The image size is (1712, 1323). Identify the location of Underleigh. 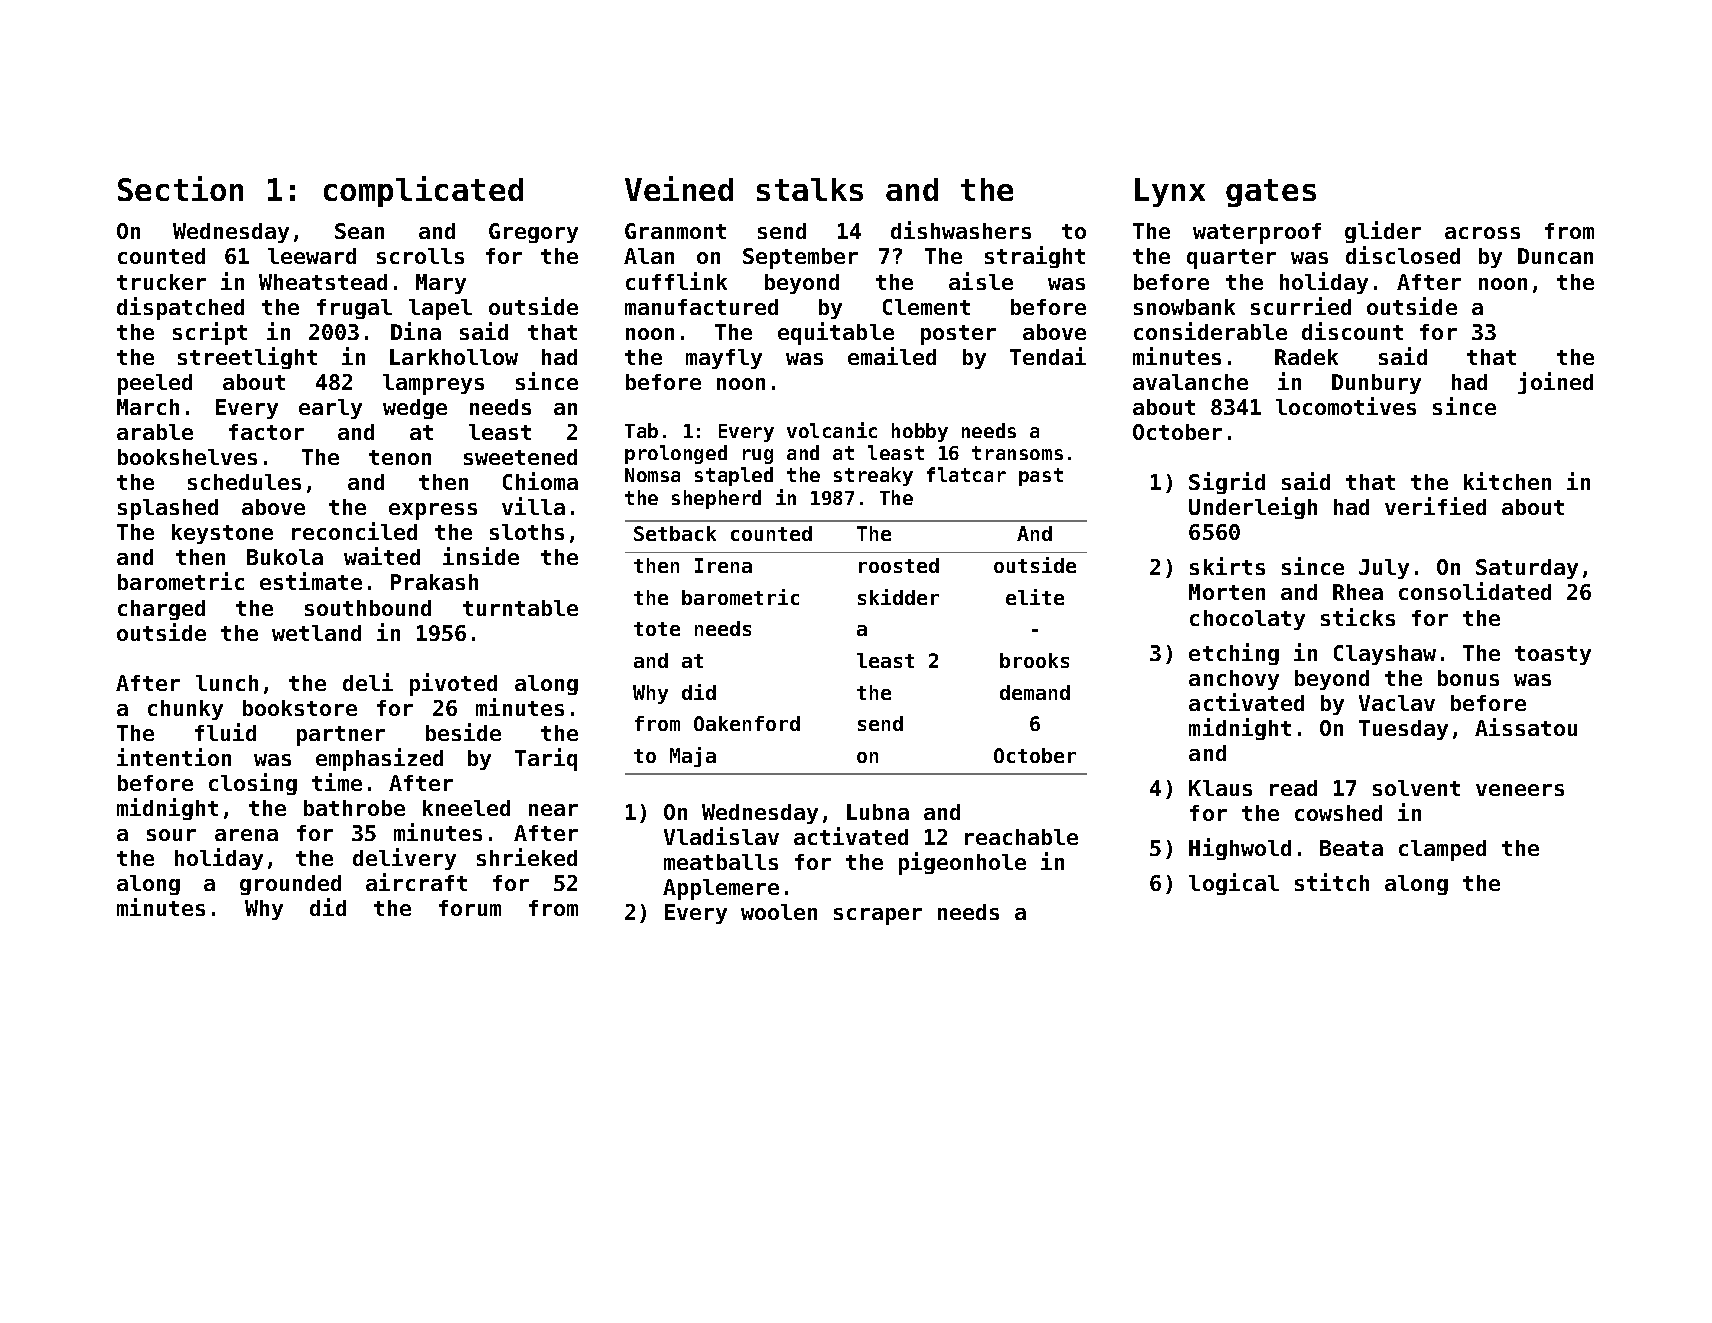
(1253, 508).
